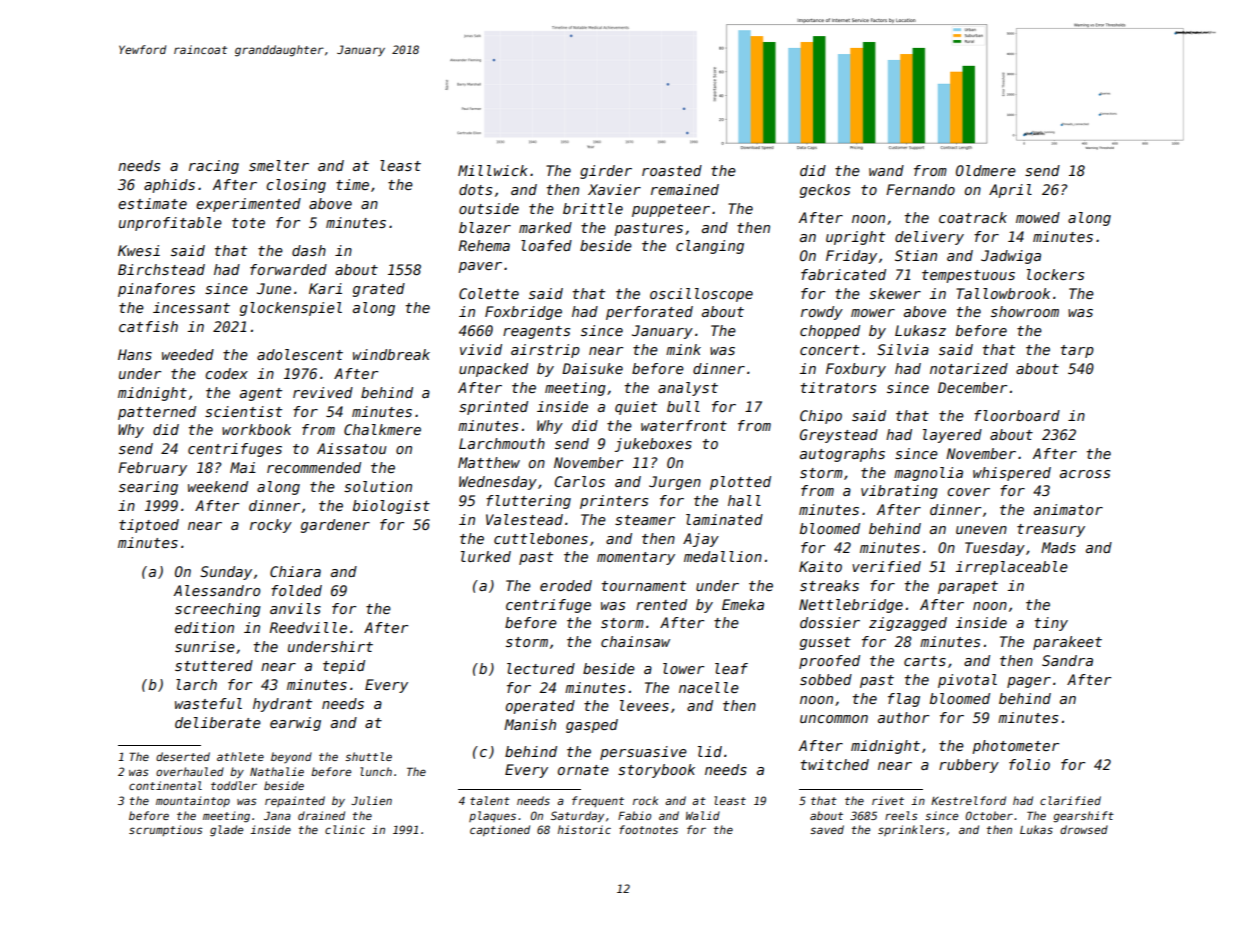 The image size is (1233, 952). What do you see at coordinates (190, 771) in the screenshot?
I see `overhauled` at bounding box center [190, 771].
